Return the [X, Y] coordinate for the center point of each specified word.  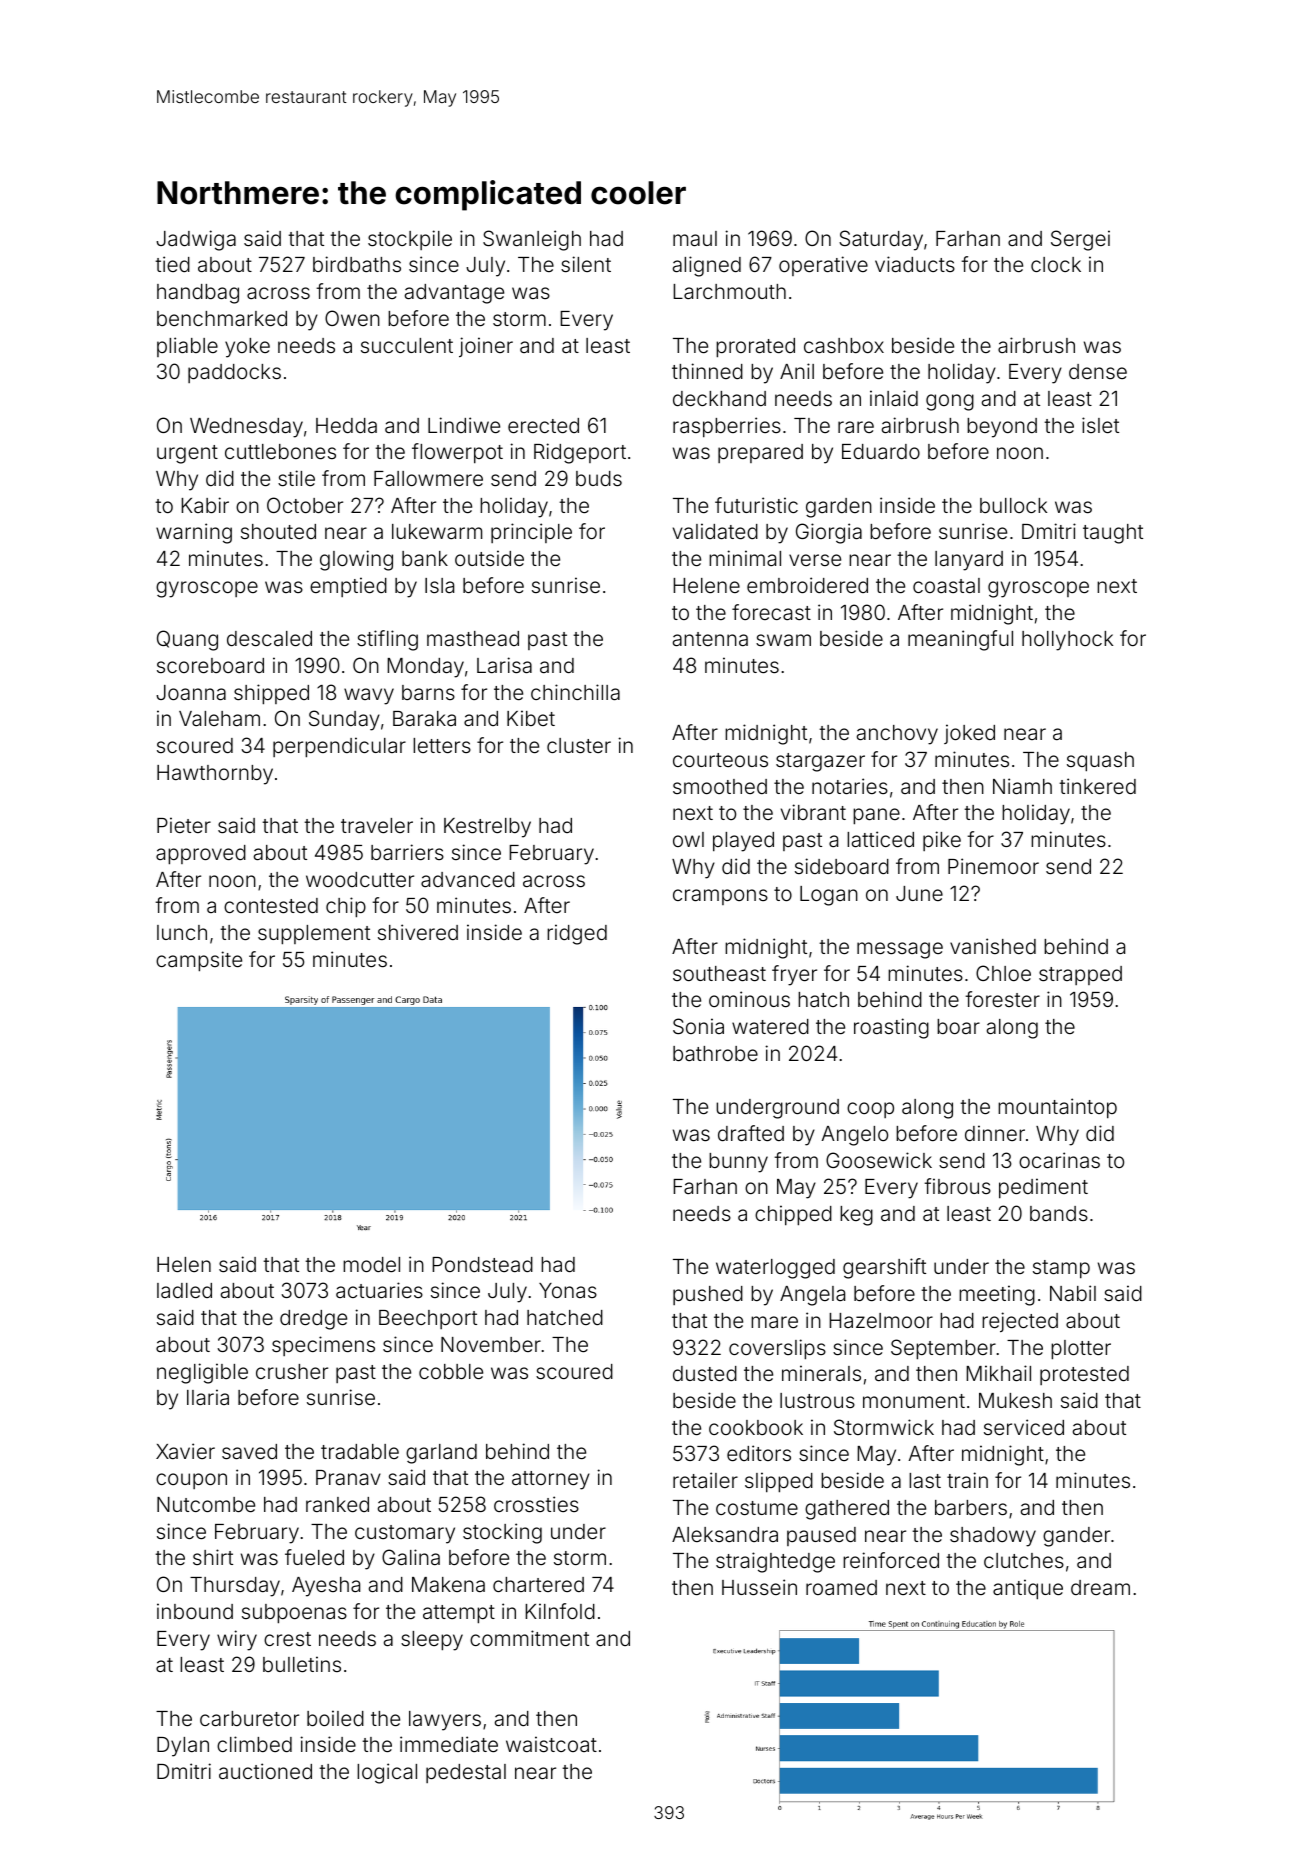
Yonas [568, 1290]
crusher [292, 1371]
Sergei [1080, 240]
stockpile [410, 240]
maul [695, 238]
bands [1059, 1213]
